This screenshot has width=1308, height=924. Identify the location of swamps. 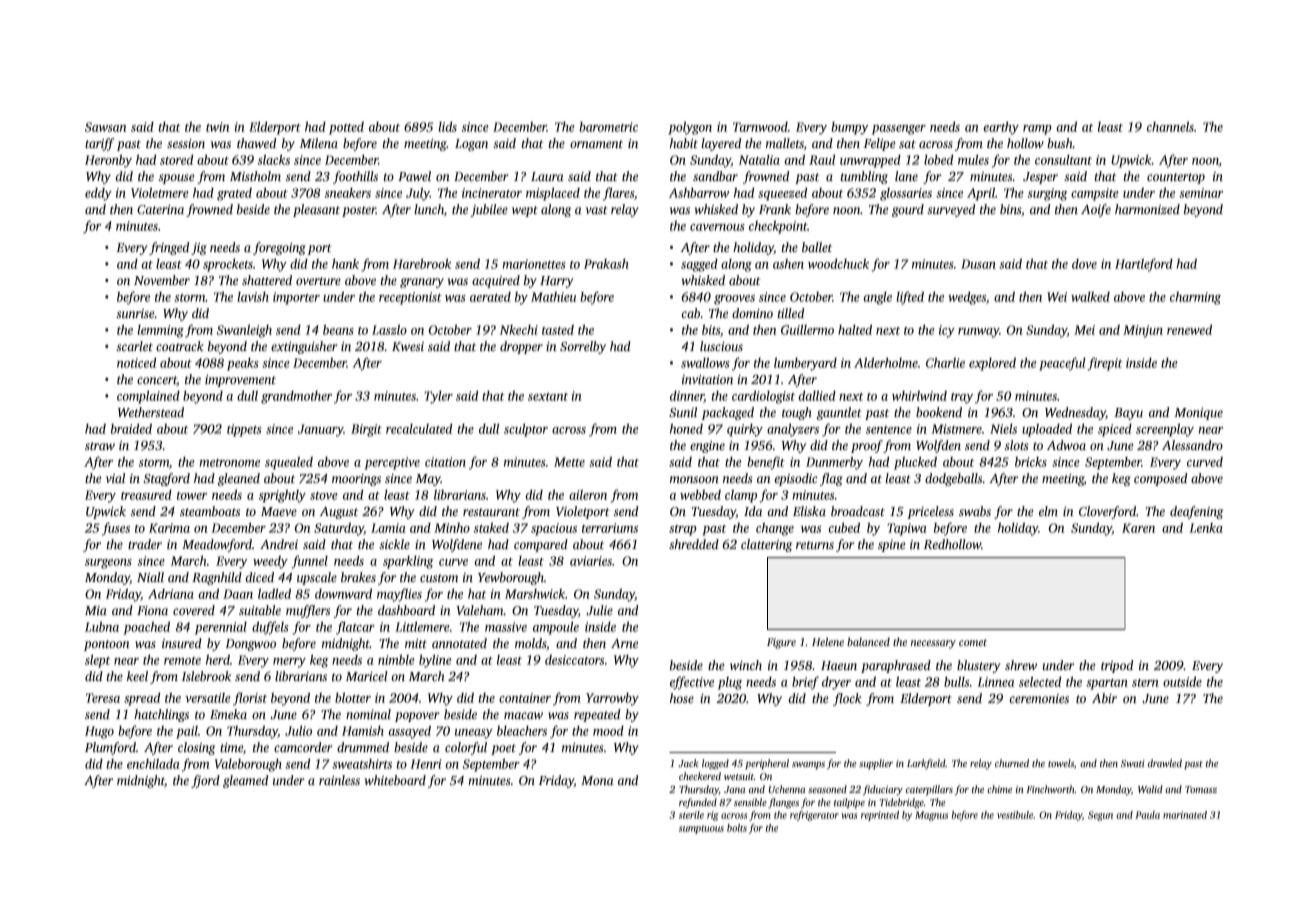
(808, 766).
